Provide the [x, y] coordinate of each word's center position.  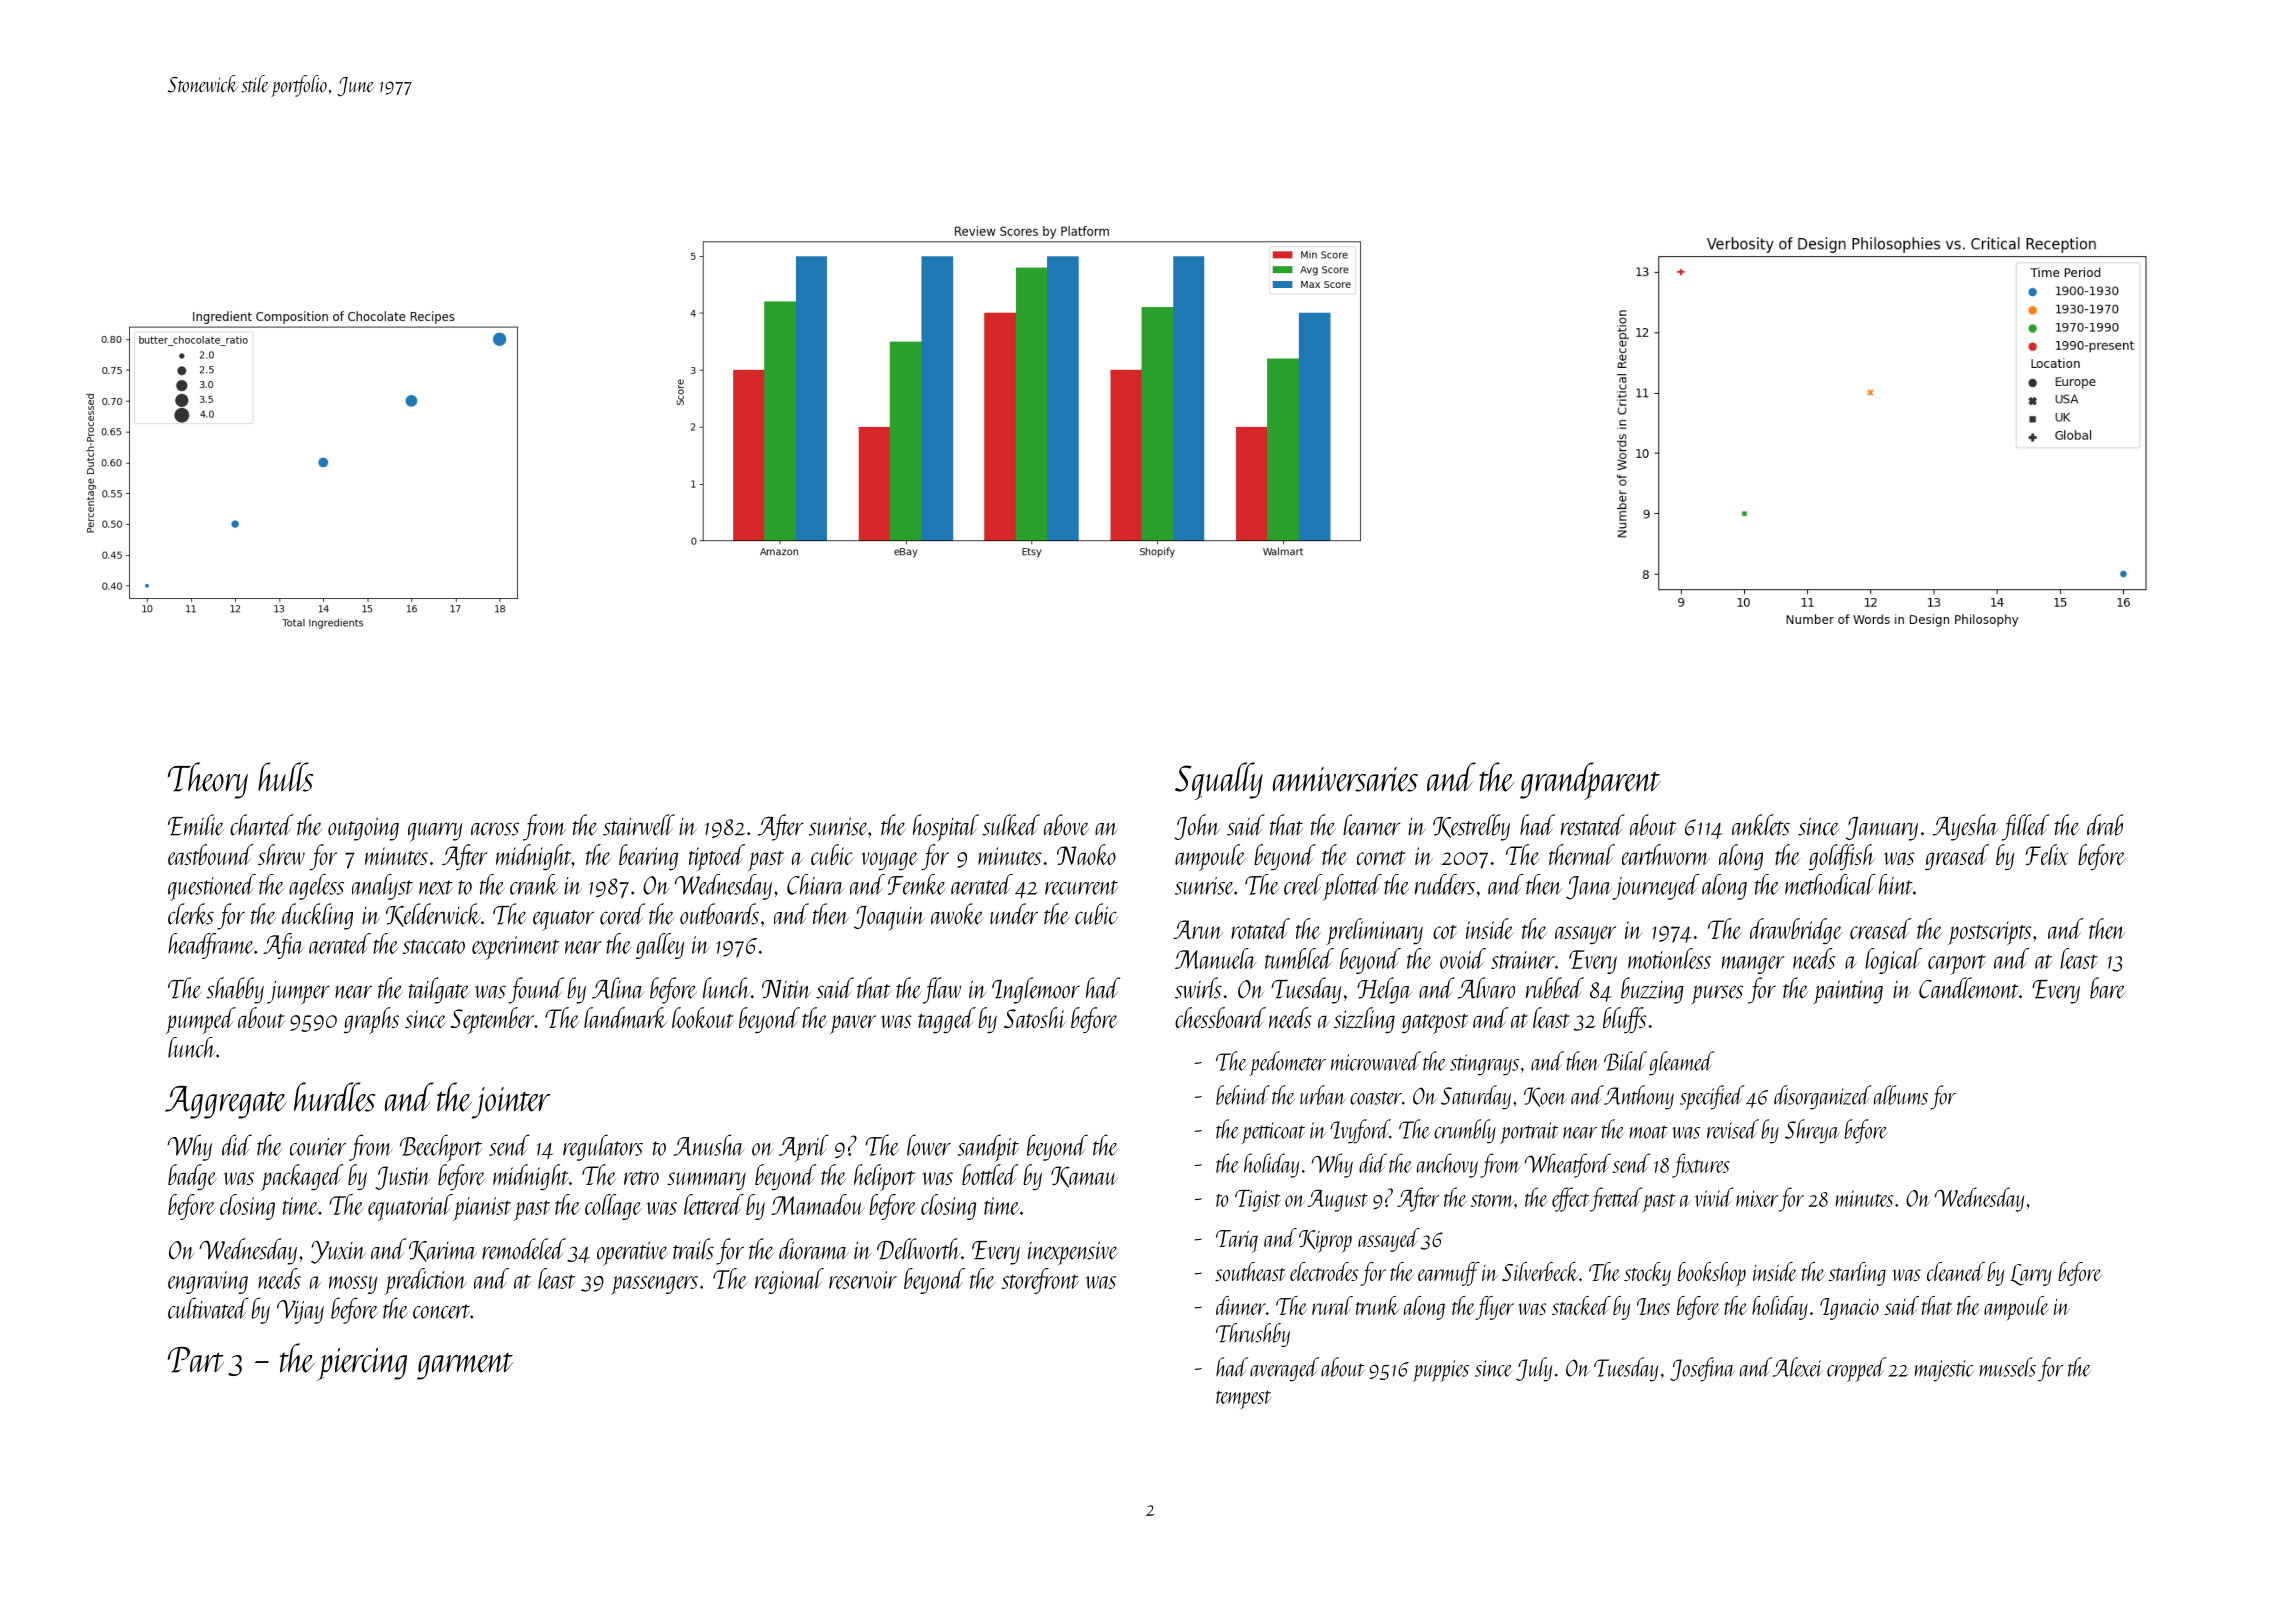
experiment [516, 948]
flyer [1494, 1308]
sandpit [988, 1148]
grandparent [1590, 781]
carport [1957, 964]
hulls [285, 777]
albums [1901, 1095]
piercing [362, 1364]
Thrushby [1253, 1335]
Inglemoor [1036, 990]
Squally [1219, 781]
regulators [603, 1147]
